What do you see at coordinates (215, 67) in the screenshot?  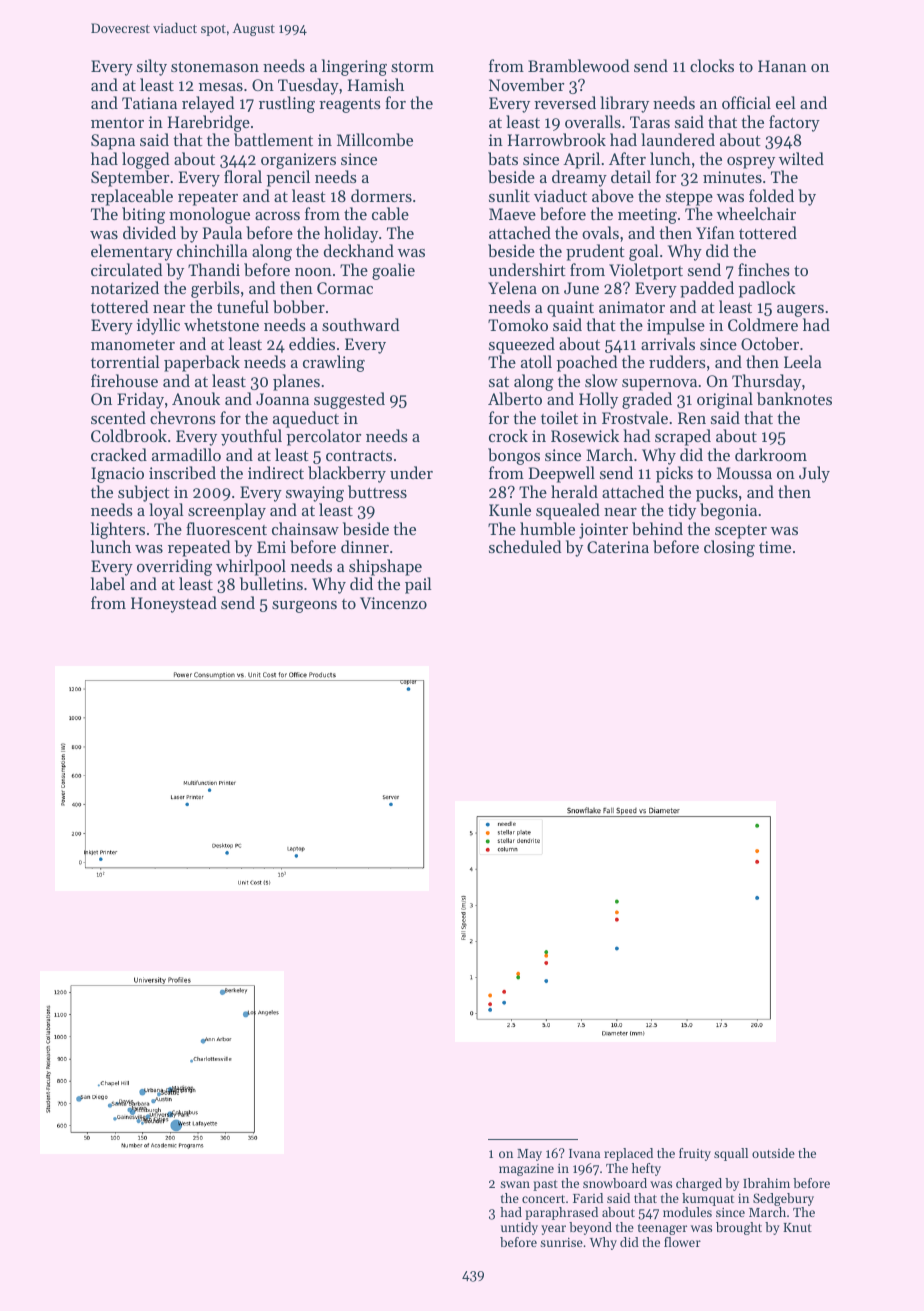 I see `stonemason` at bounding box center [215, 67].
